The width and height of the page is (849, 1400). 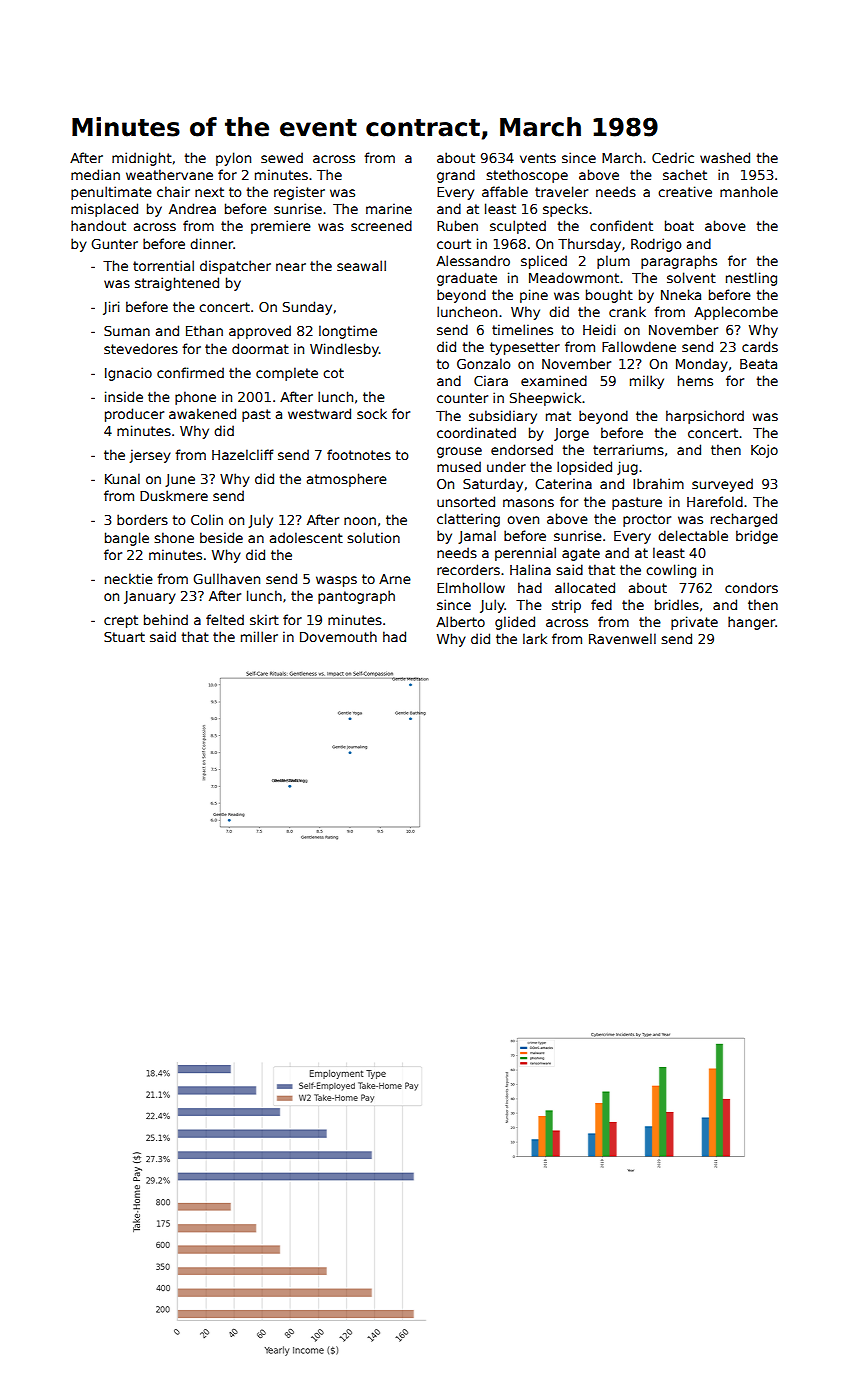 What do you see at coordinates (166, 619) in the page?
I see `behind` at bounding box center [166, 619].
